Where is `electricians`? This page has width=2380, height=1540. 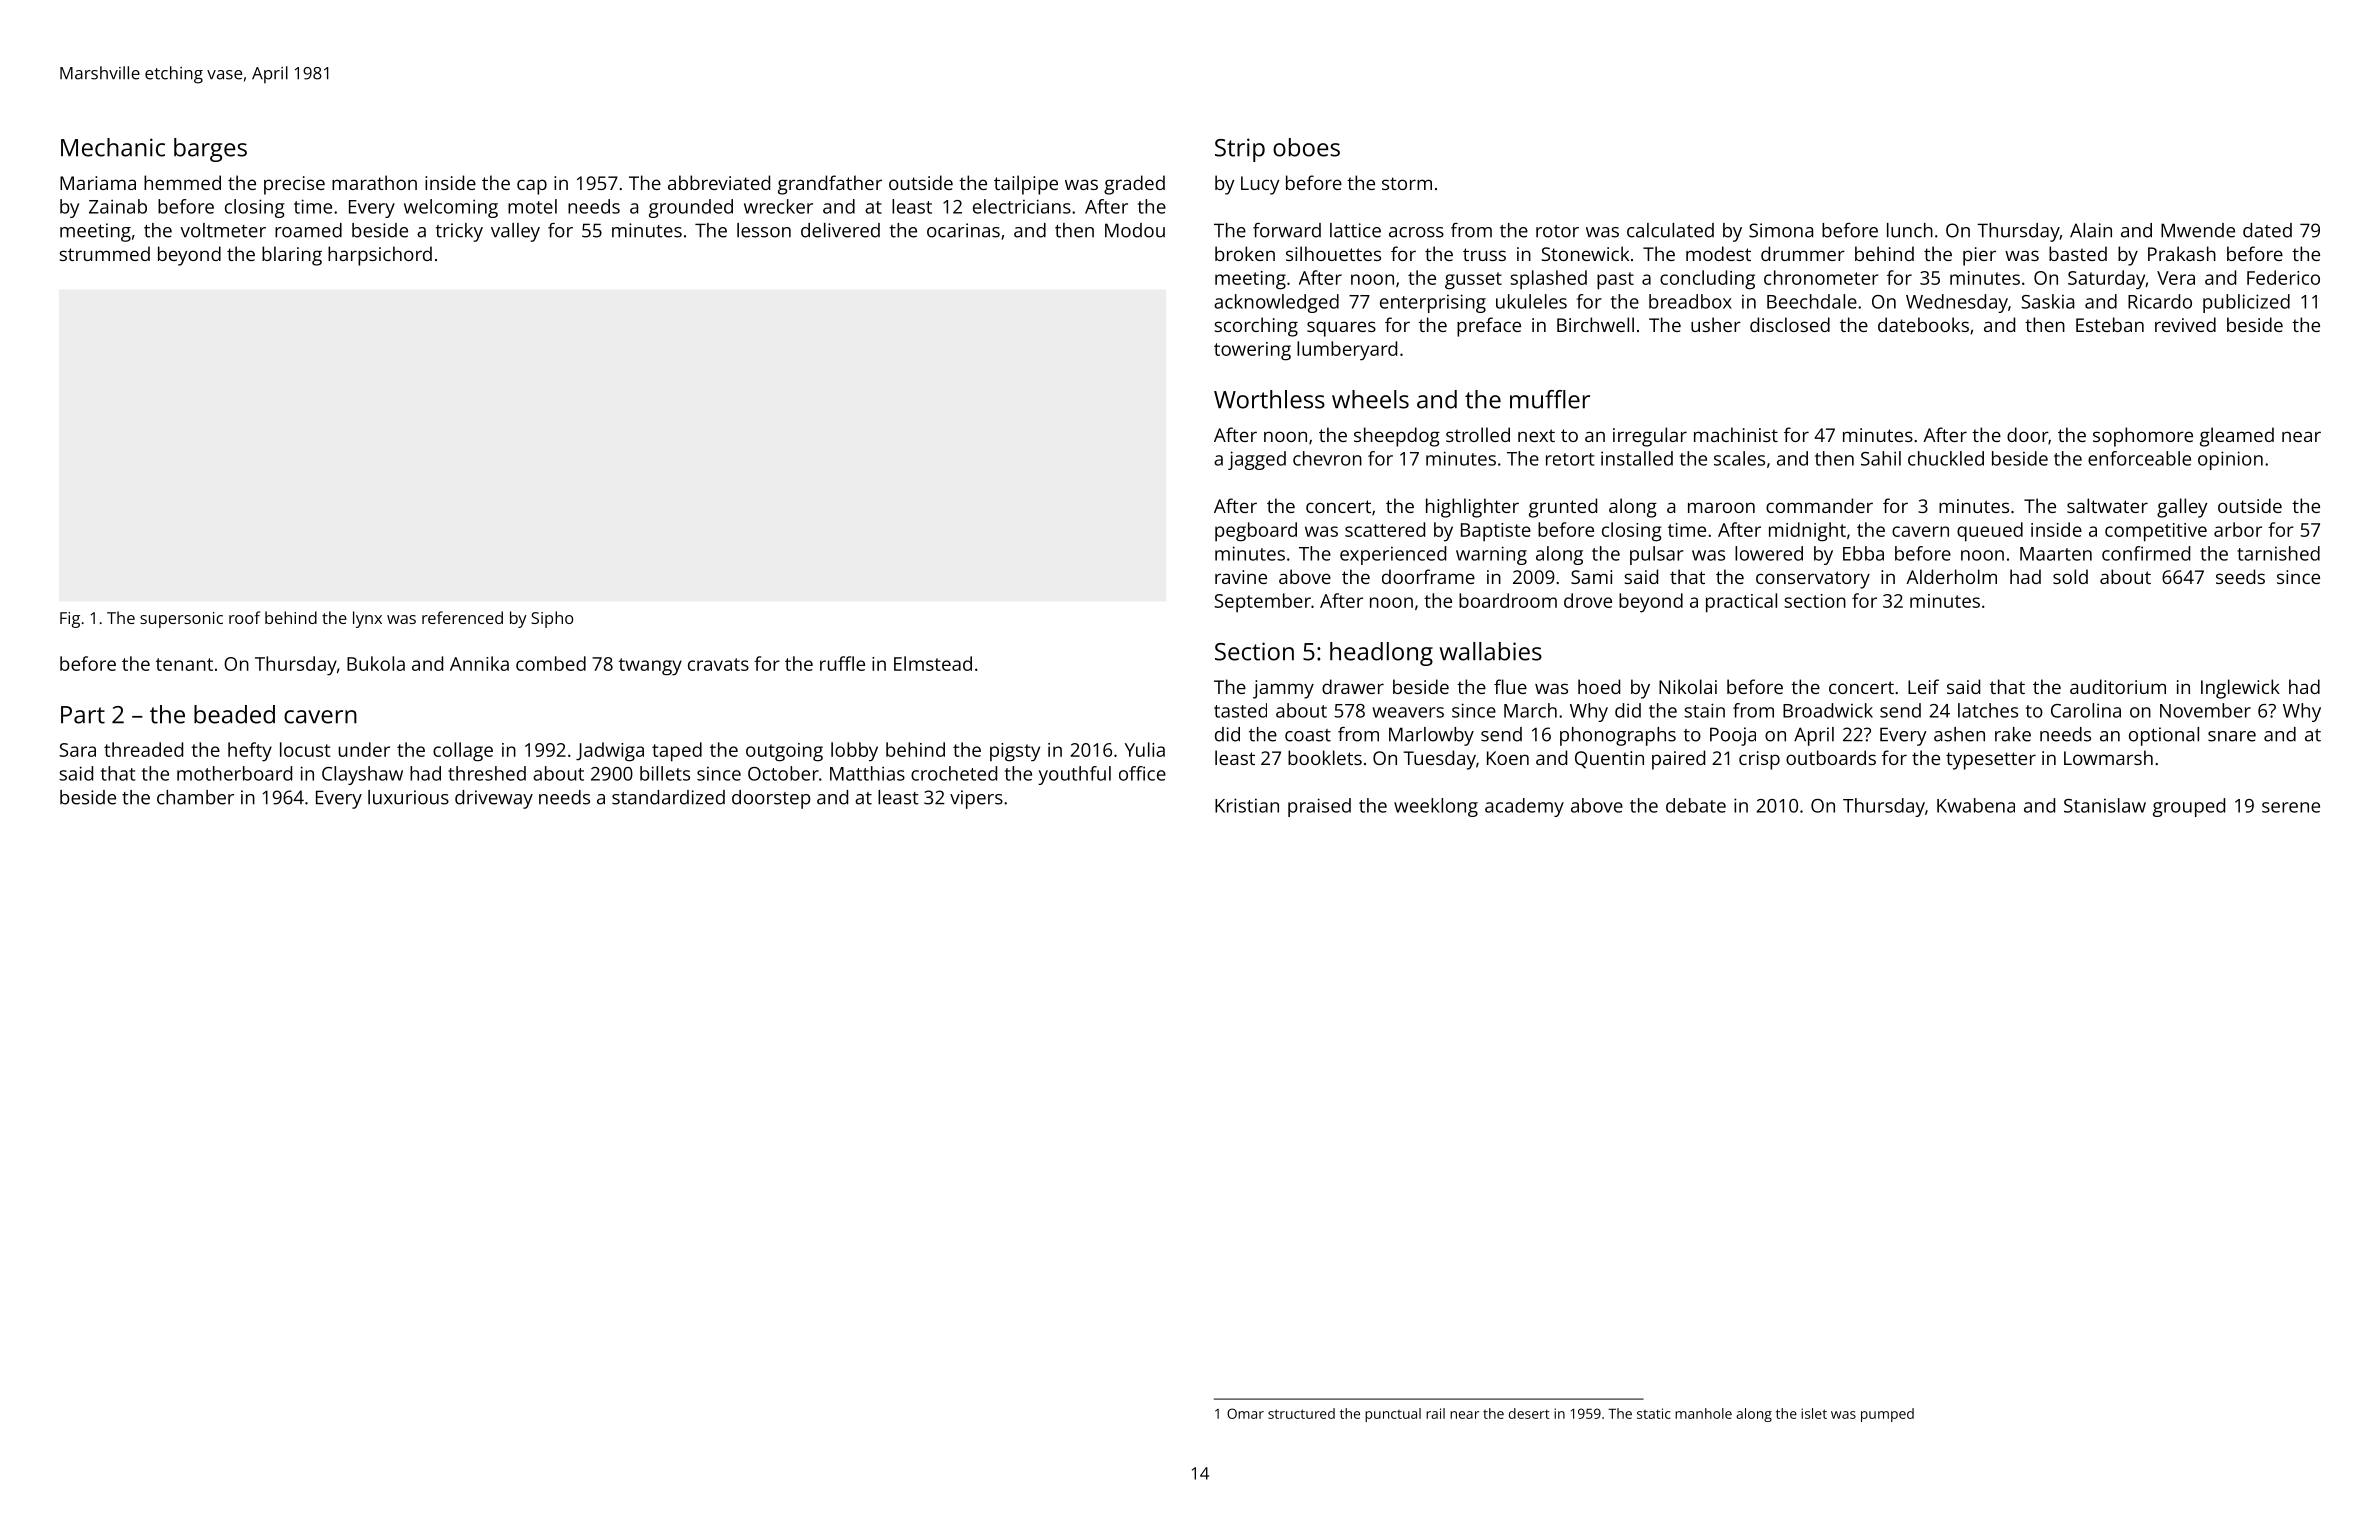
electricians is located at coordinates (1022, 206).
